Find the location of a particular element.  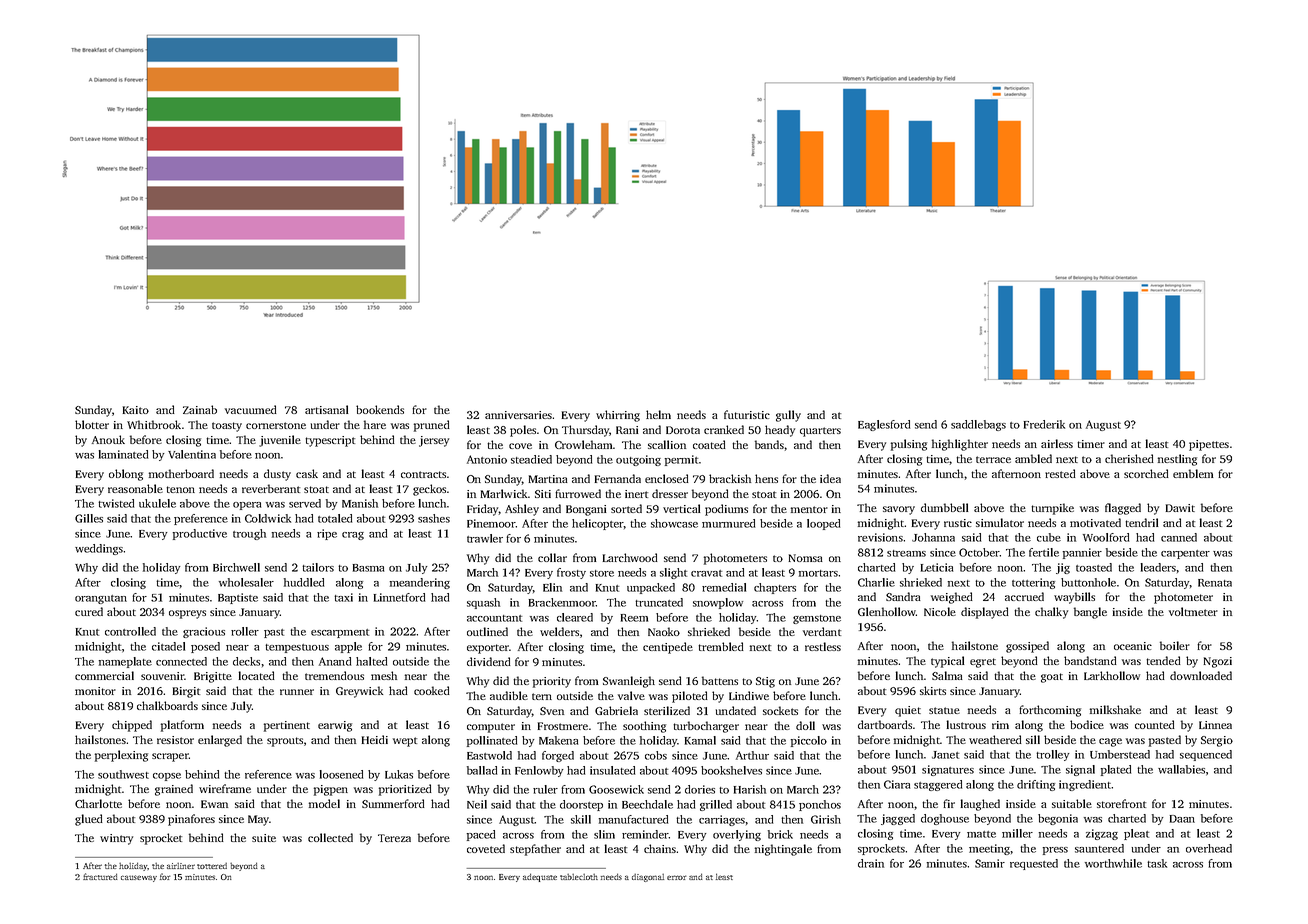

escarpment is located at coordinates (340, 633).
